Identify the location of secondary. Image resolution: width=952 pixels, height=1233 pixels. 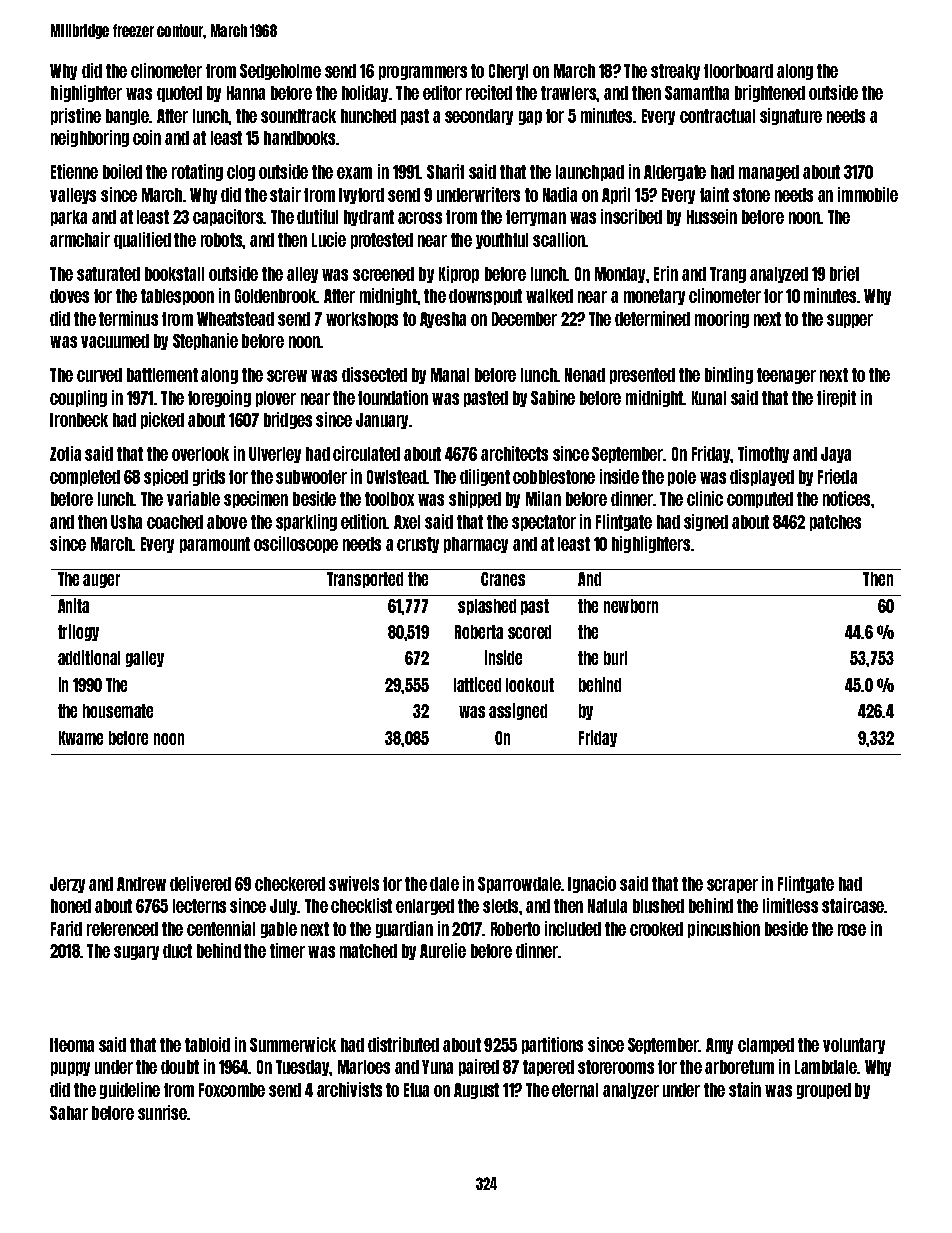
(479, 117).
